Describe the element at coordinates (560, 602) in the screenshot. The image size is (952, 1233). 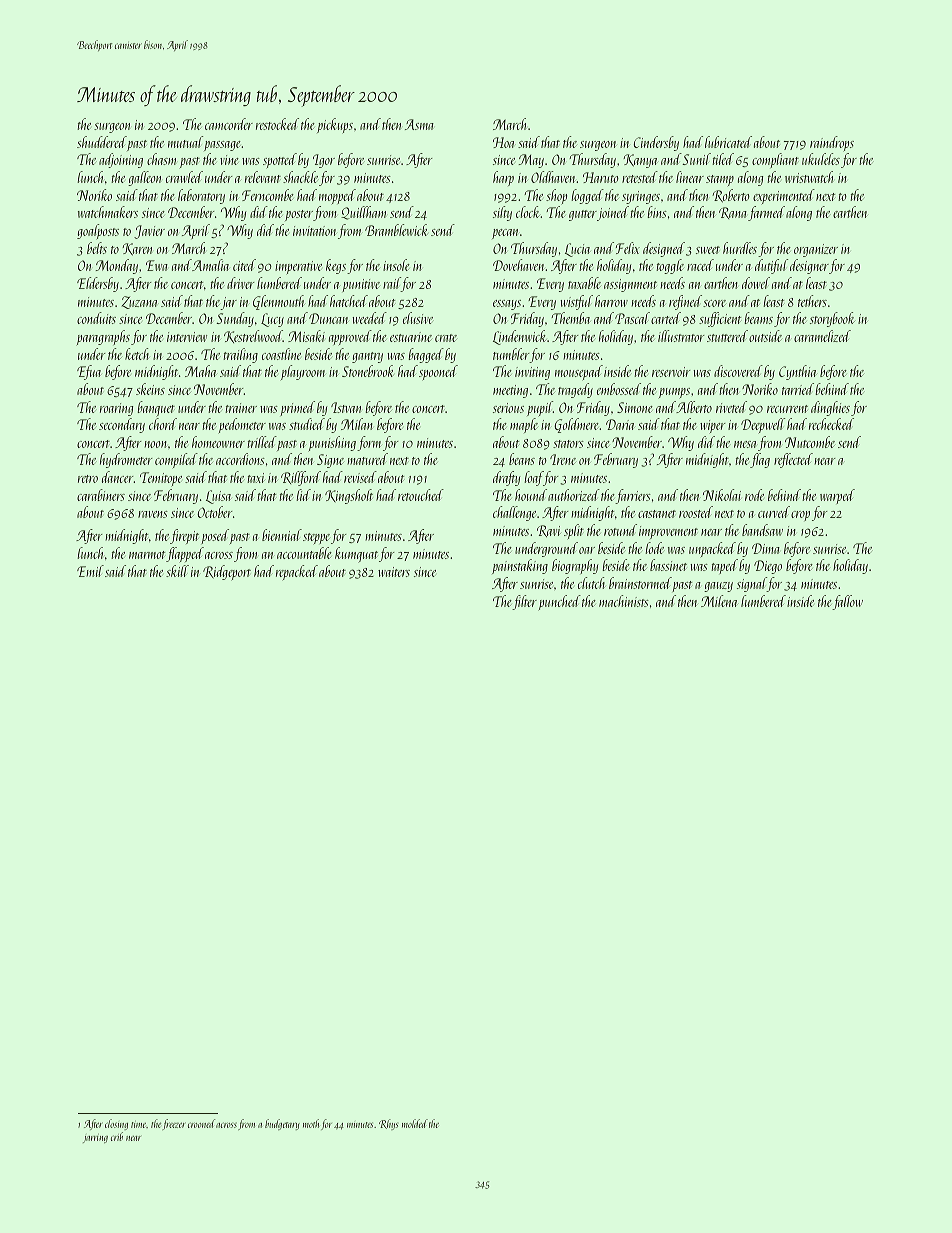
I see `punched` at that location.
